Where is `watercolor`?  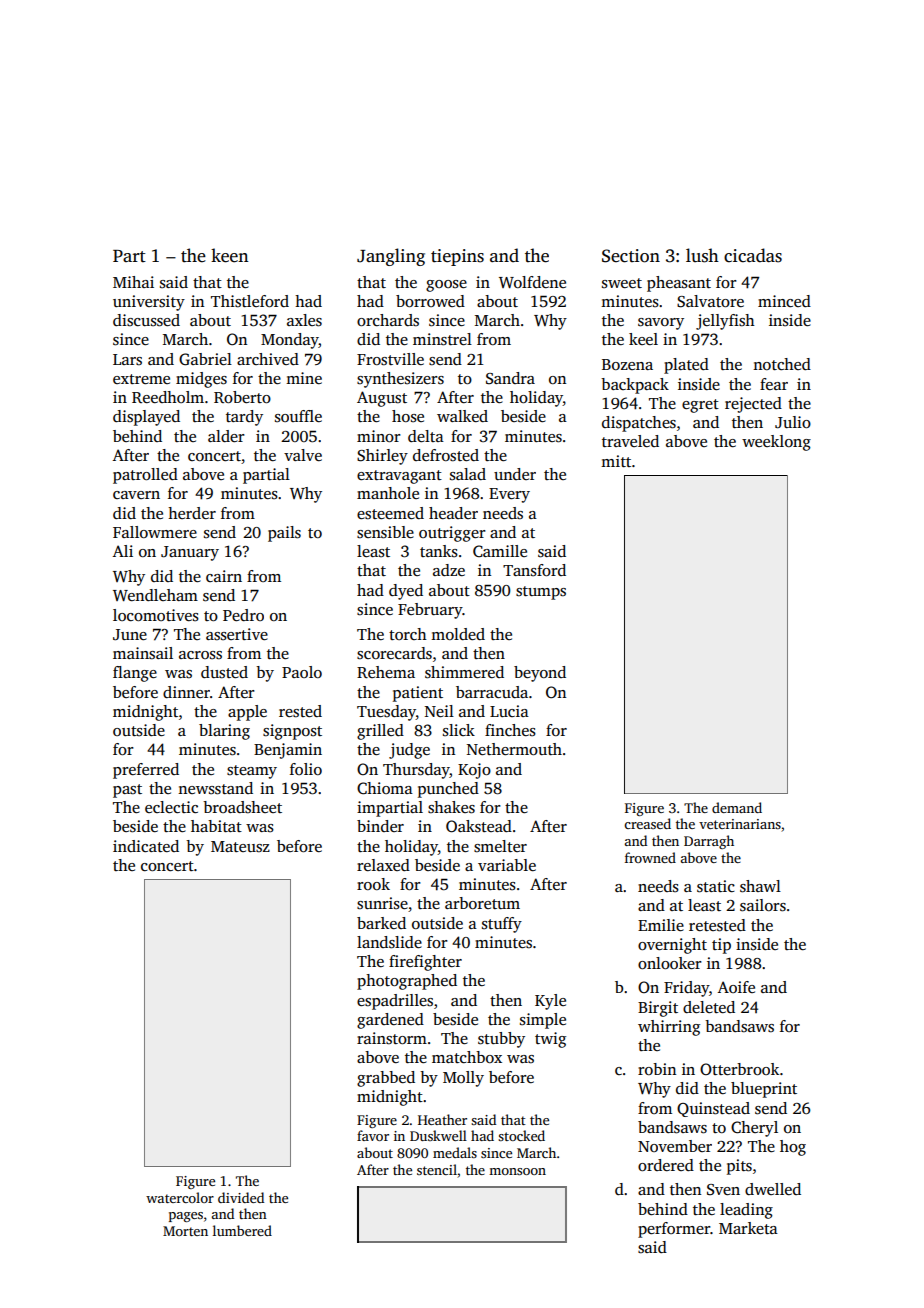 watercolor is located at coordinates (180, 1197).
